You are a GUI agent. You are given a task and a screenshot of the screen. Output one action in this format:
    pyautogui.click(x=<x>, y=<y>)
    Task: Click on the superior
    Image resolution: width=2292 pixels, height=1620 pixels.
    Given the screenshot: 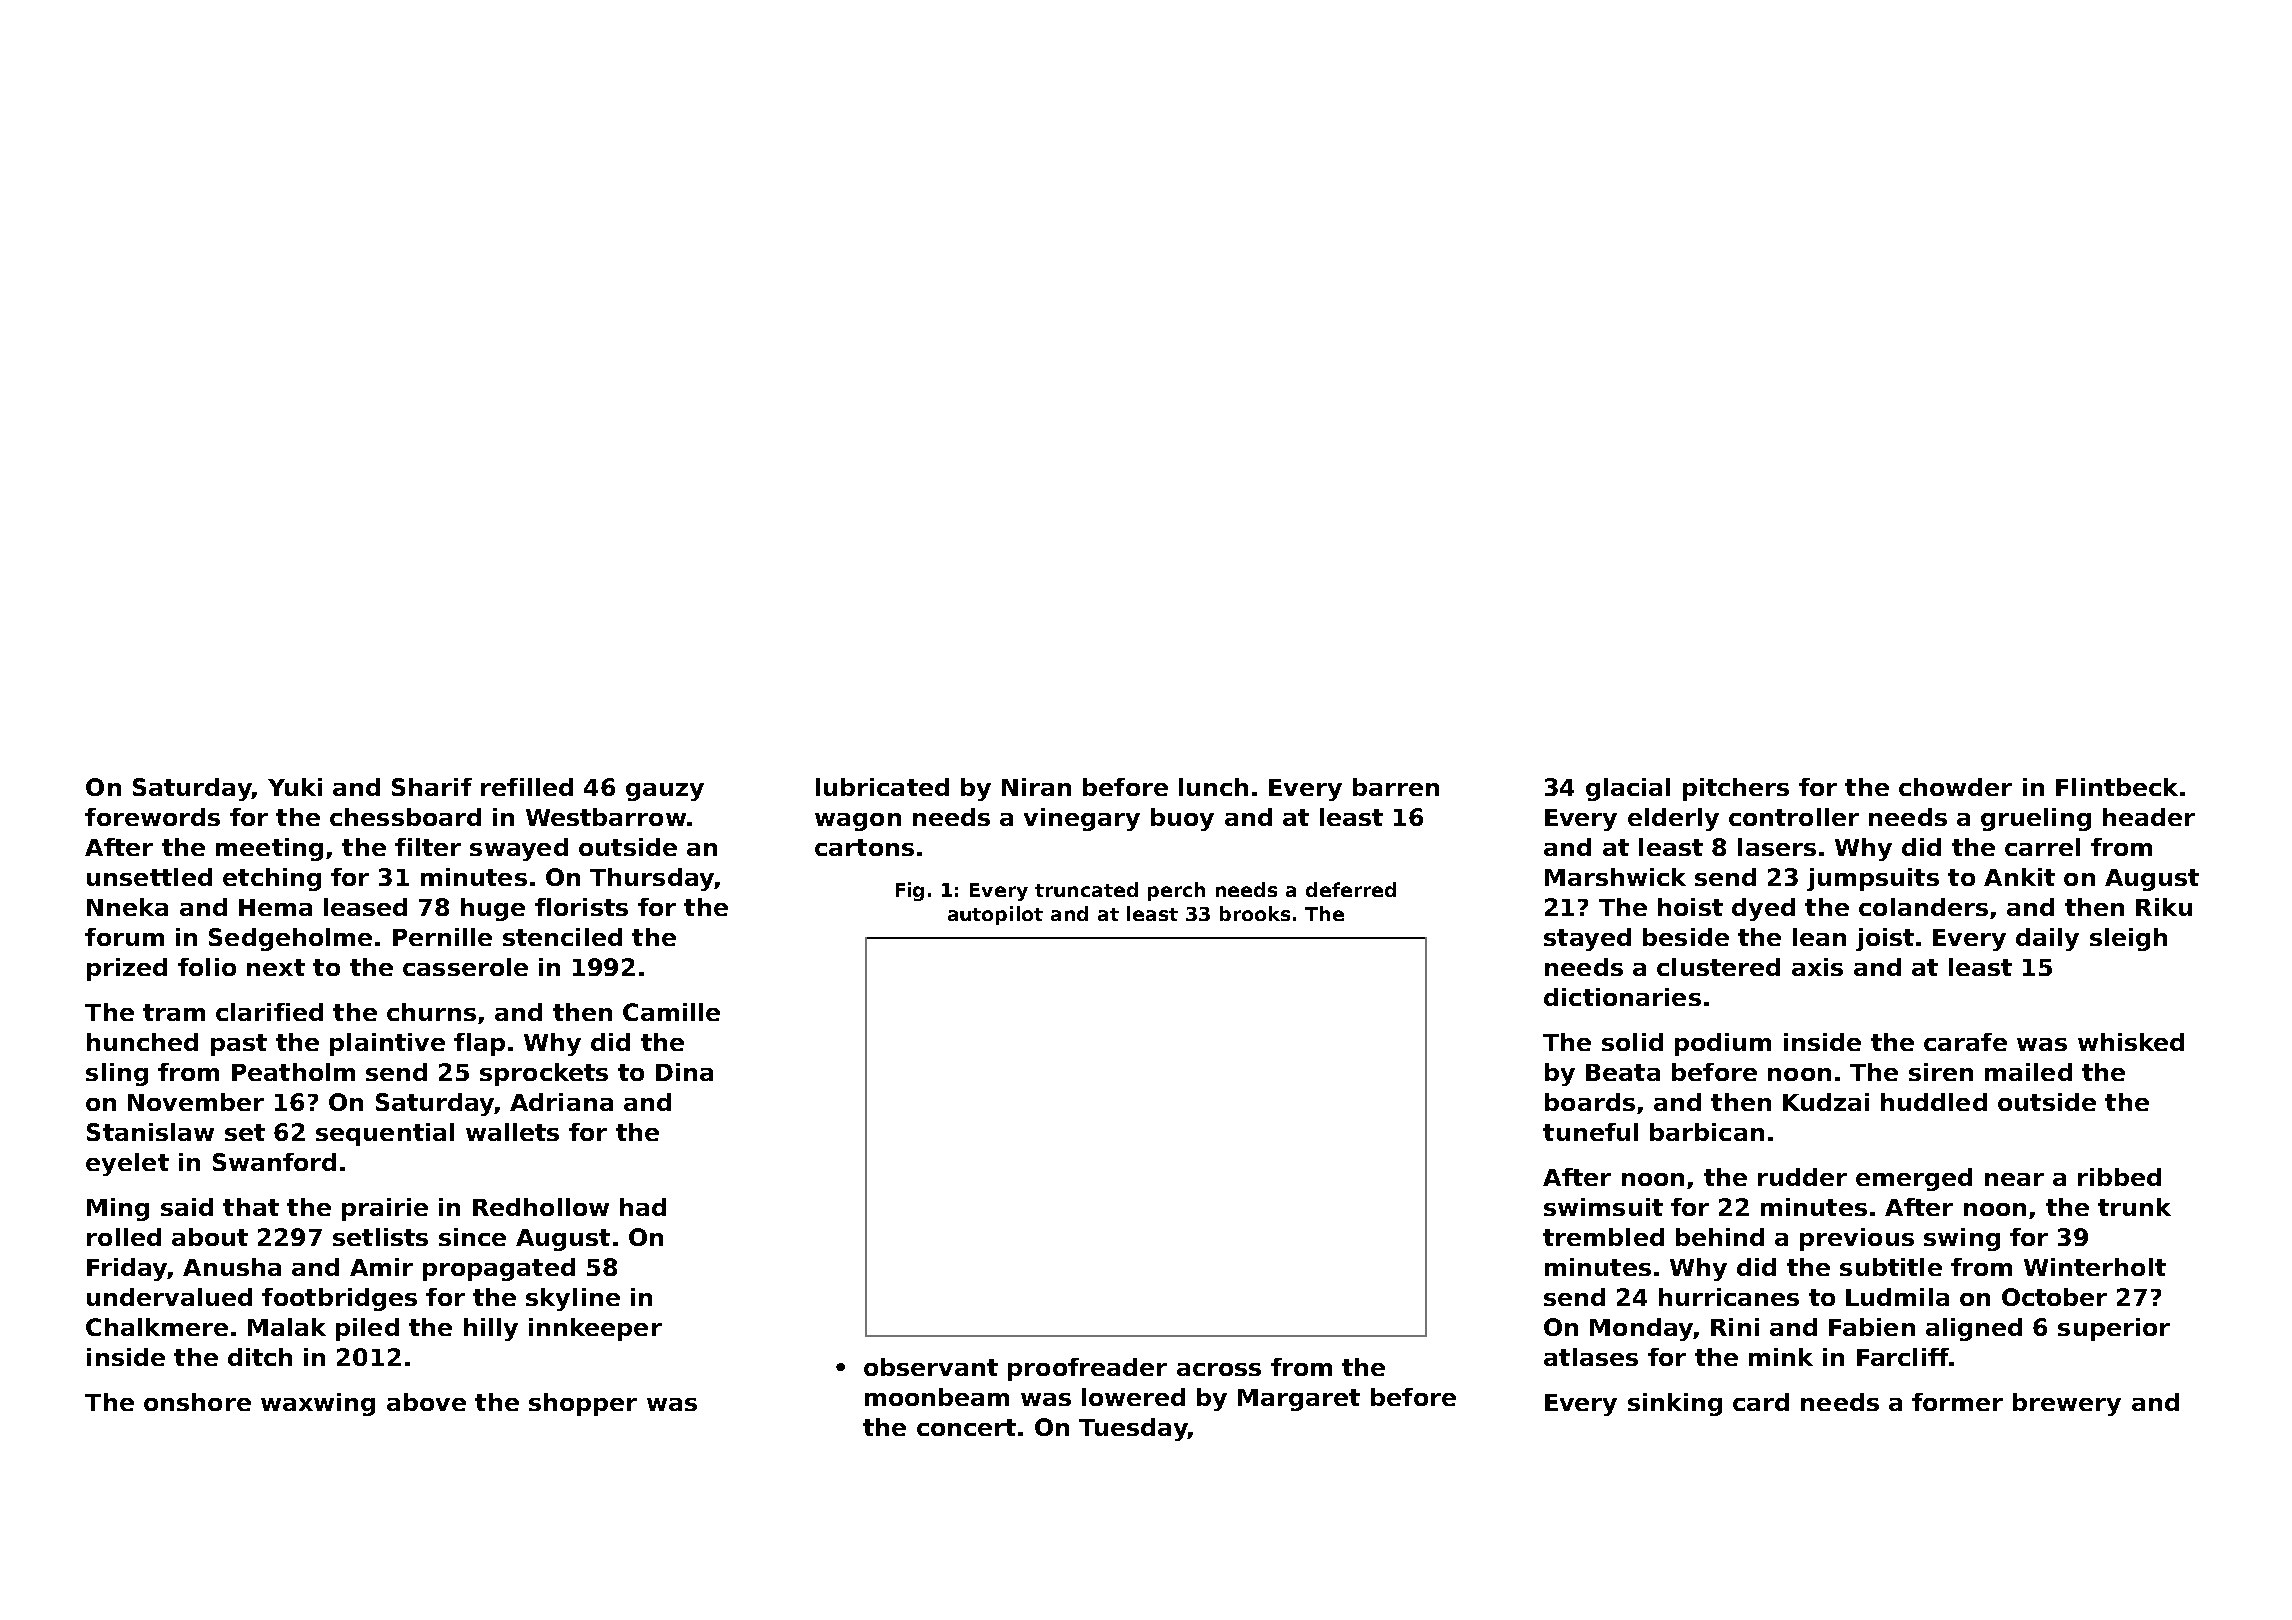 What is the action you would take?
    pyautogui.click(x=2114, y=1329)
